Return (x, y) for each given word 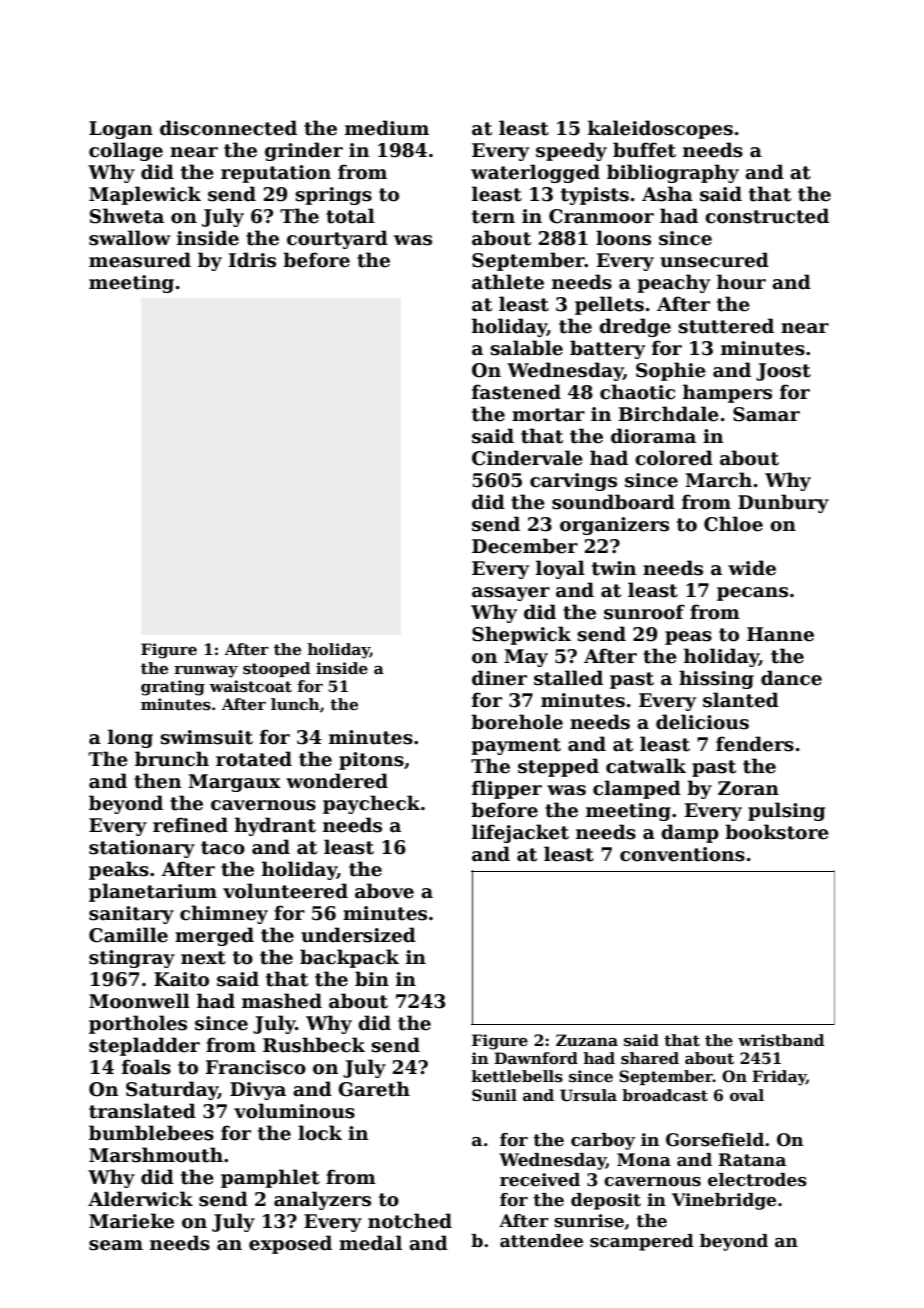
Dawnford (536, 1058)
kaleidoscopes (660, 129)
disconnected (228, 128)
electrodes (757, 1180)
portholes (138, 1024)
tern (493, 217)
